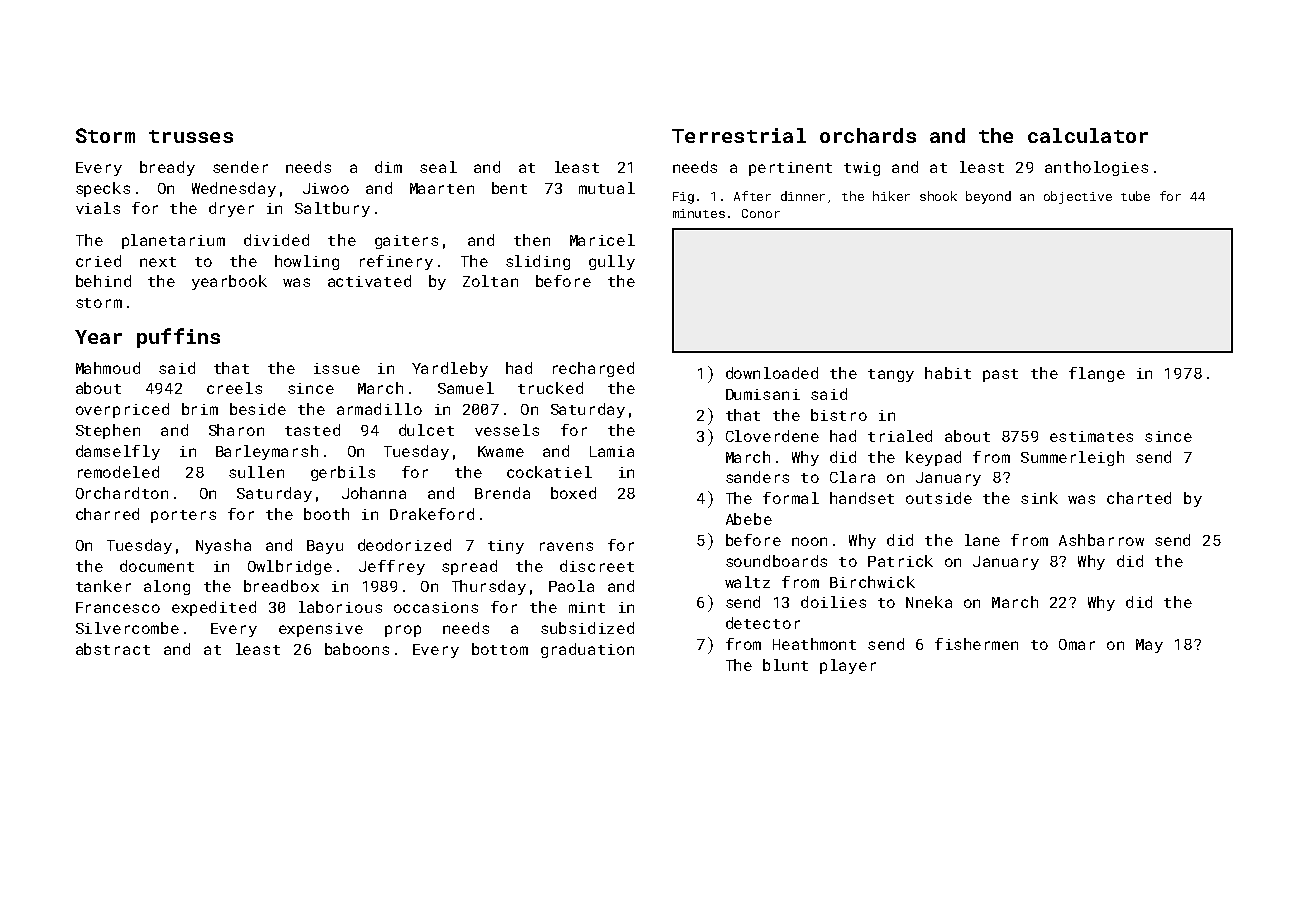 This document has width=1308, height=924. I want to click on sink, so click(1039, 498).
